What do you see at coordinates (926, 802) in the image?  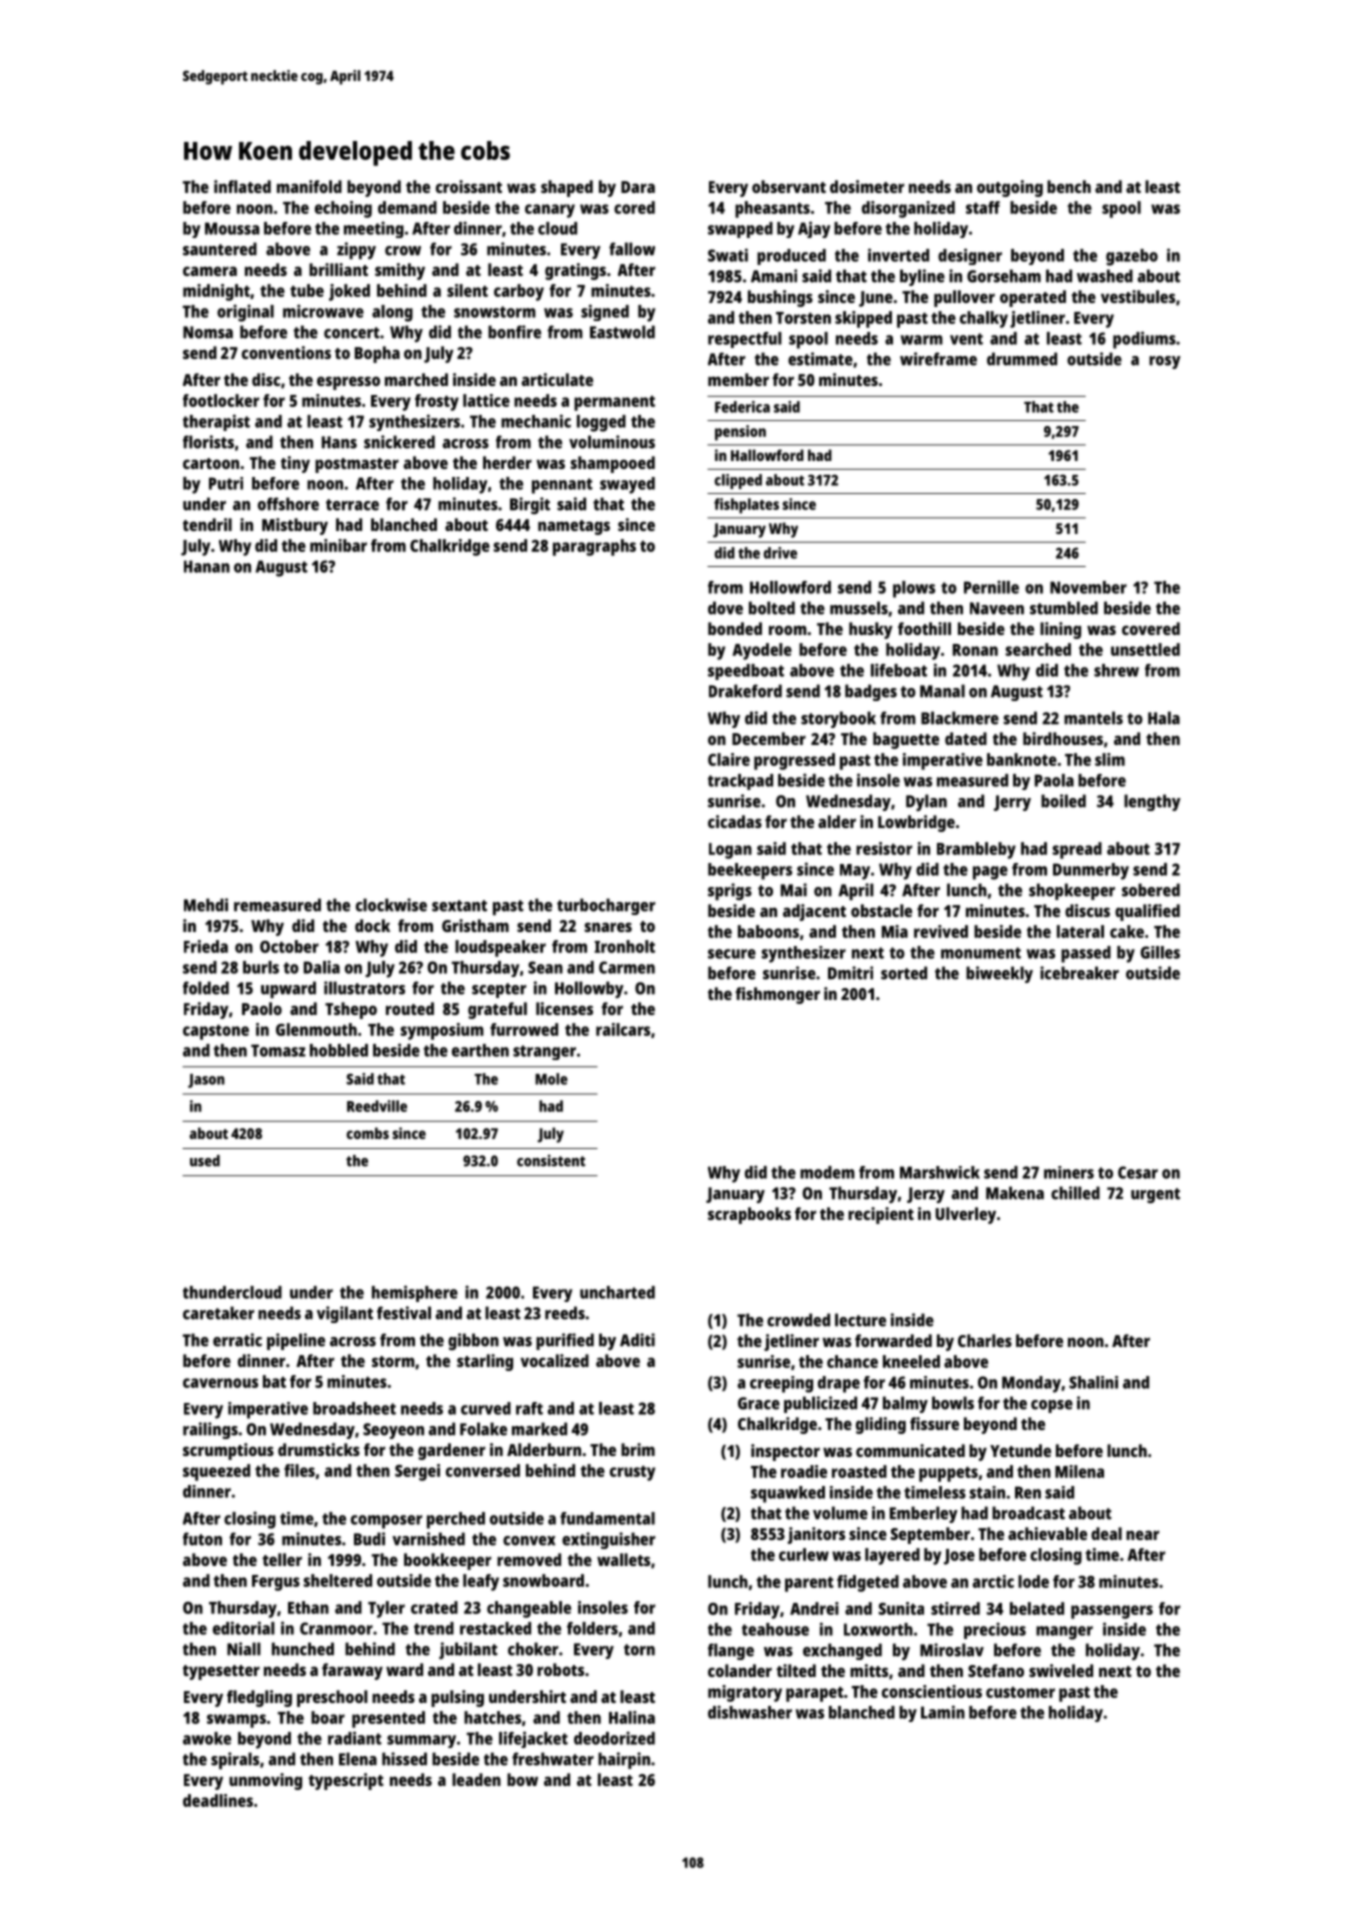 I see `Dylan` at bounding box center [926, 802].
